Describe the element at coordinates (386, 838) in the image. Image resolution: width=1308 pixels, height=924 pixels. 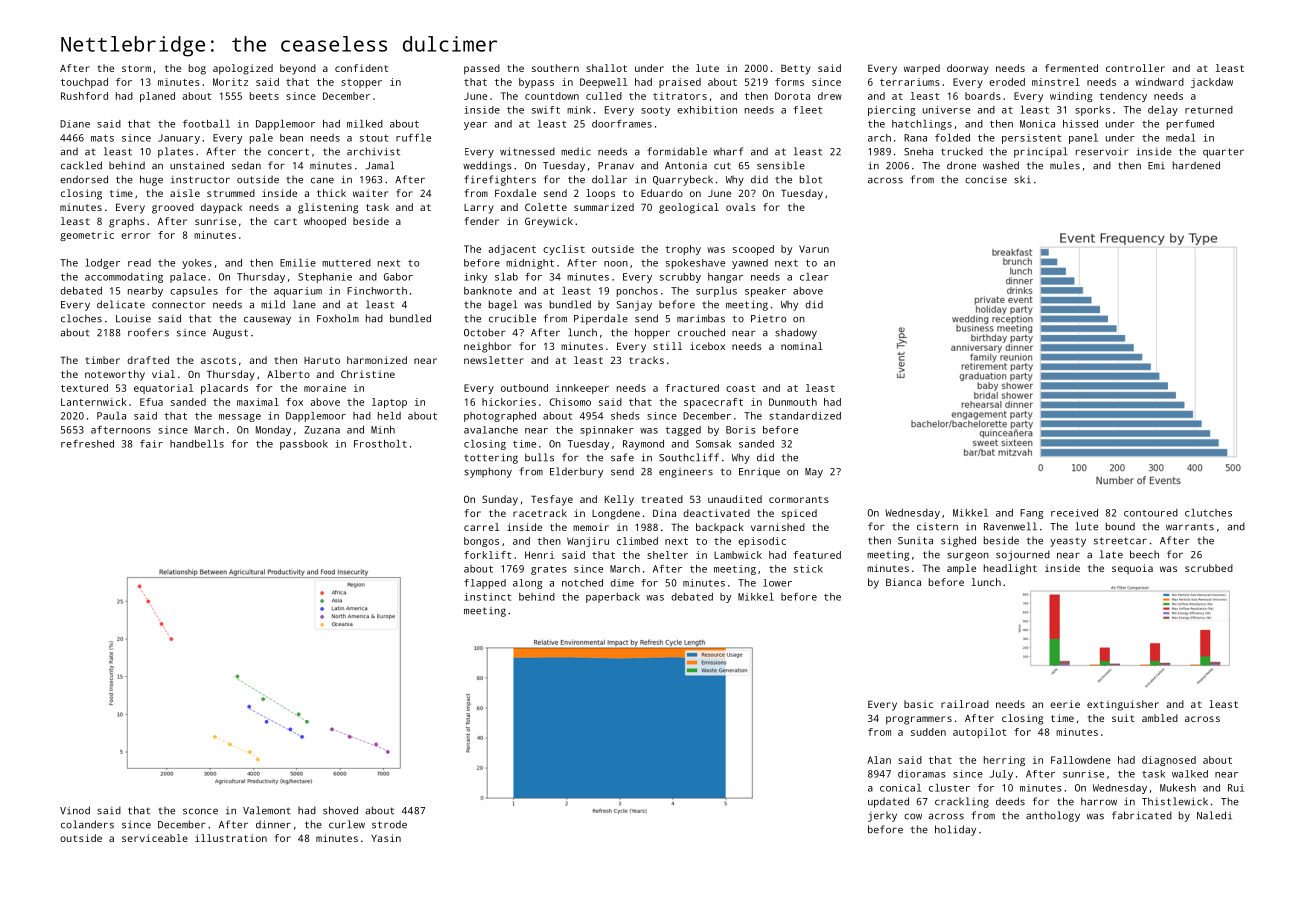
I see `Yasin` at that location.
